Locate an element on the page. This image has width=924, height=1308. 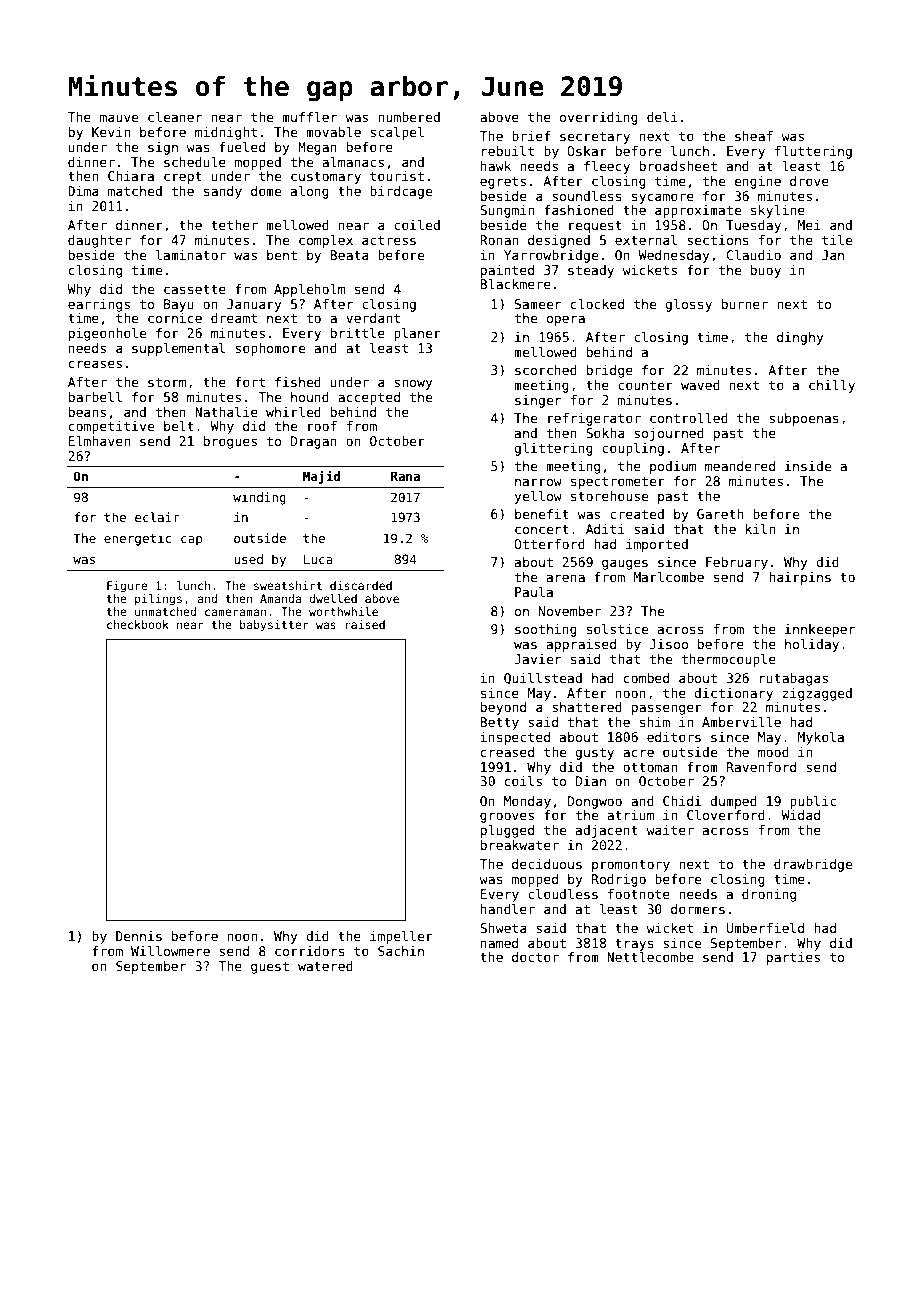
babysitter is located at coordinates (274, 626).
